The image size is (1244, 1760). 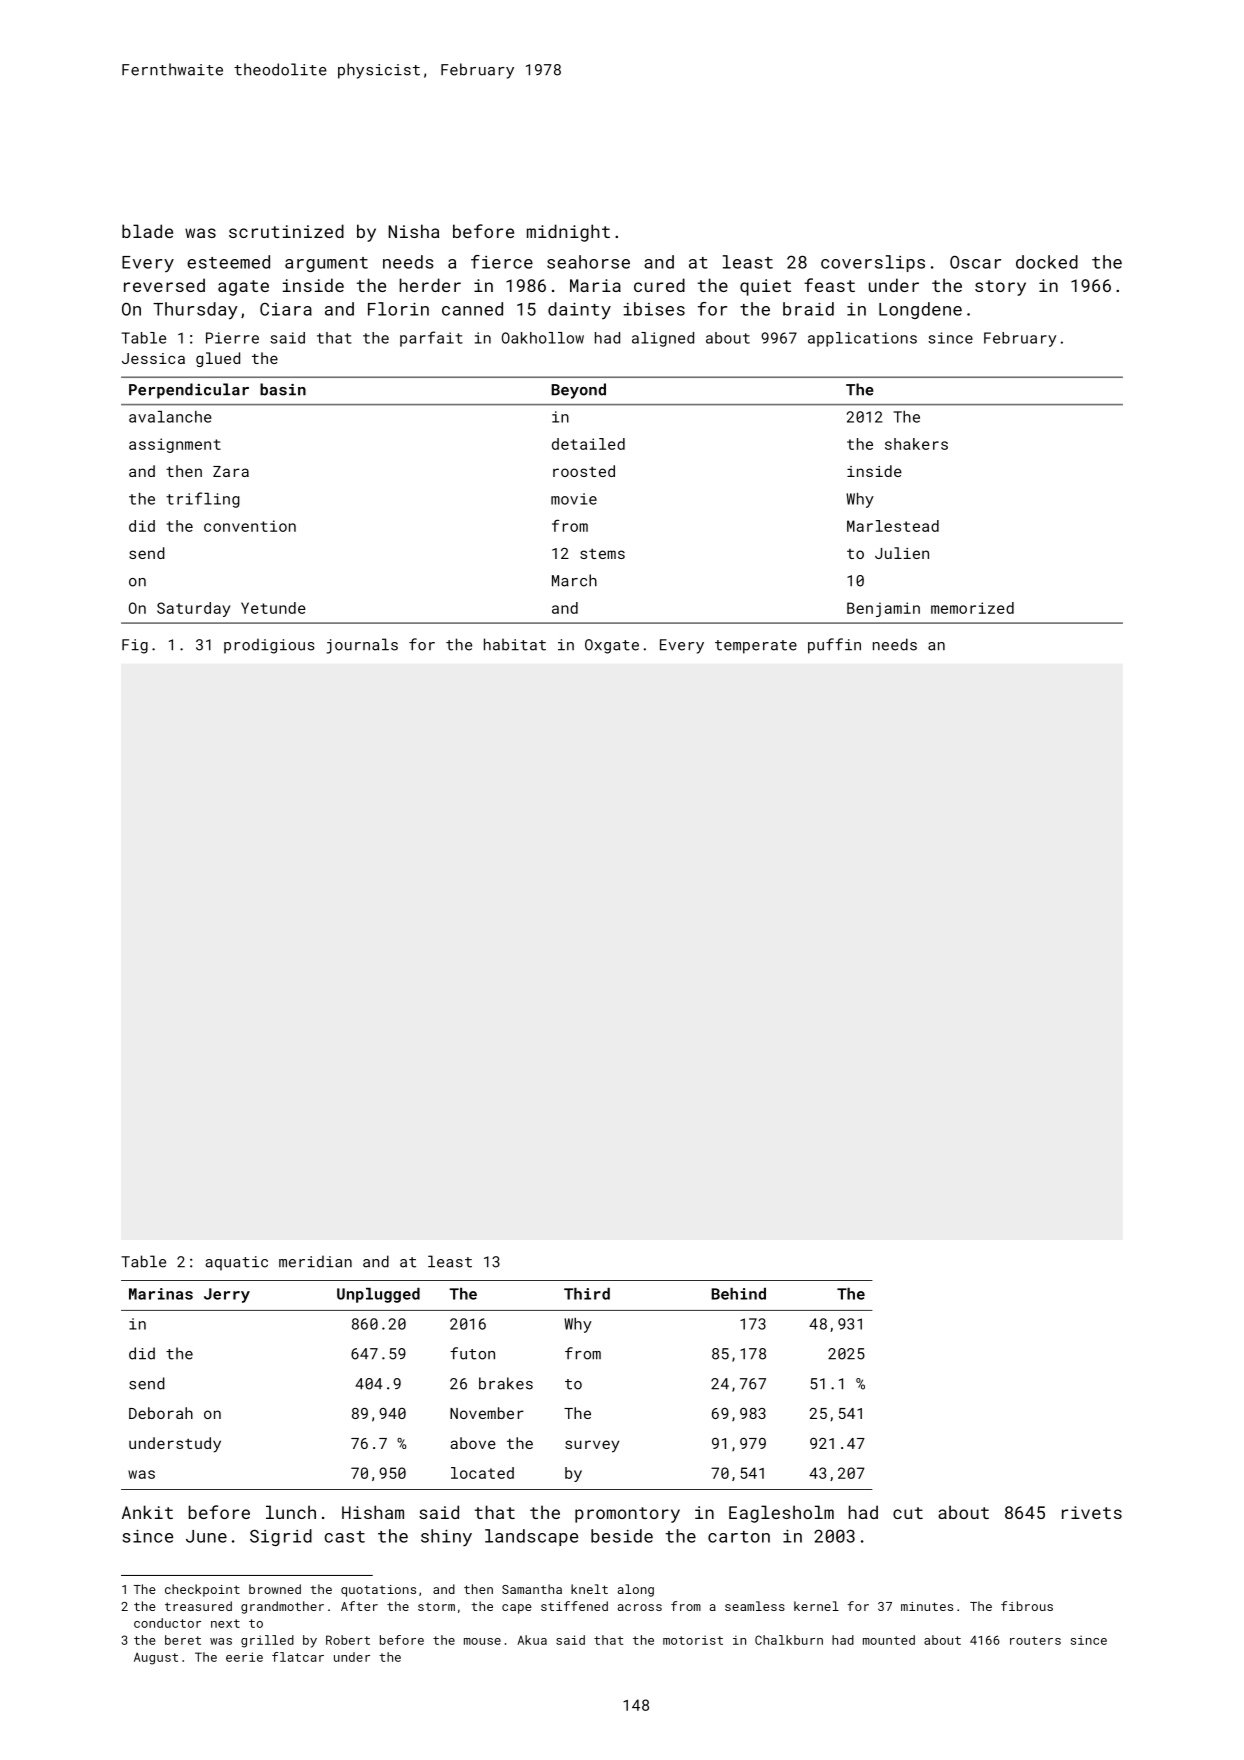 What do you see at coordinates (156, 1659) in the page?
I see `August` at bounding box center [156, 1659].
